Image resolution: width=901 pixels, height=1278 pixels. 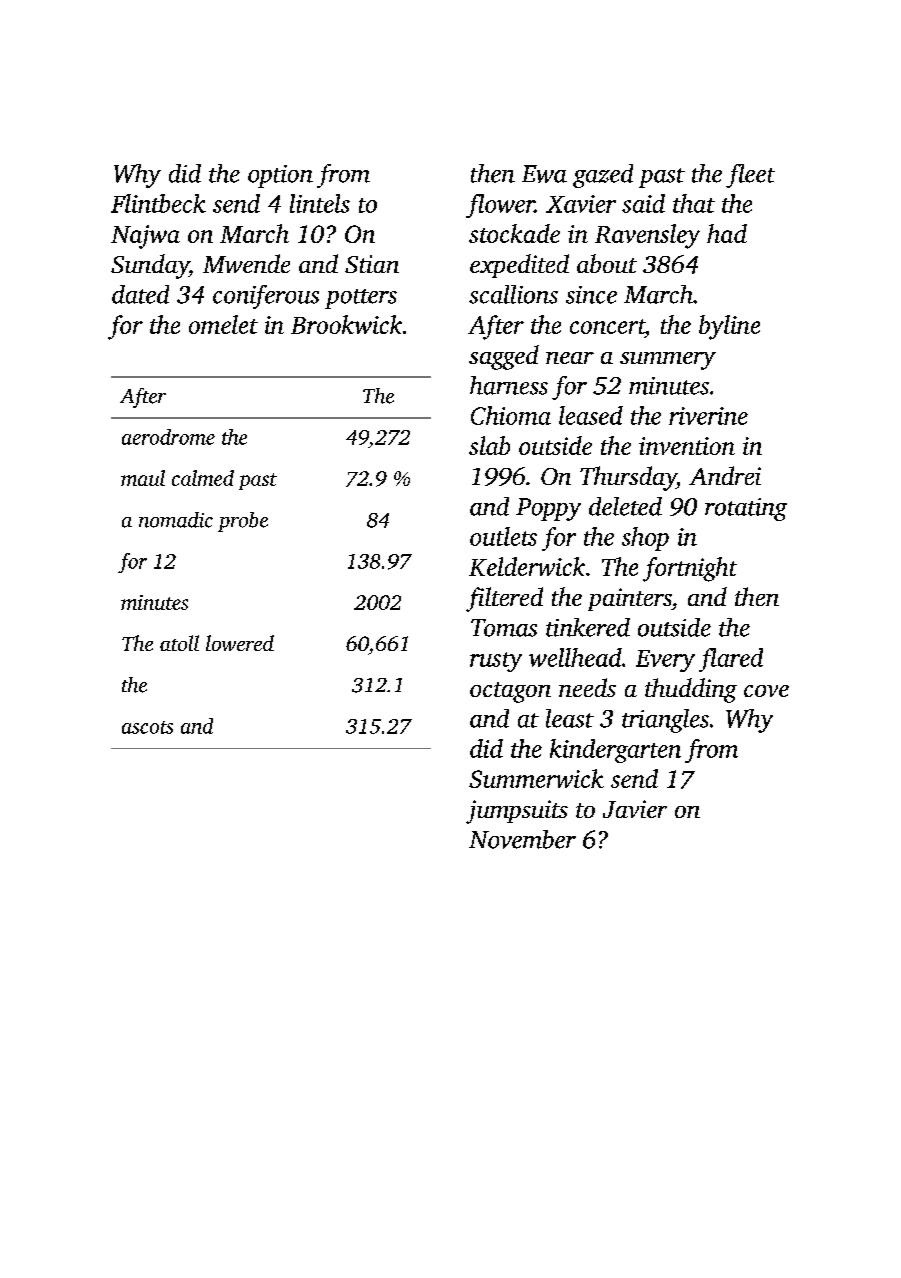 I want to click on November, so click(x=522, y=839).
